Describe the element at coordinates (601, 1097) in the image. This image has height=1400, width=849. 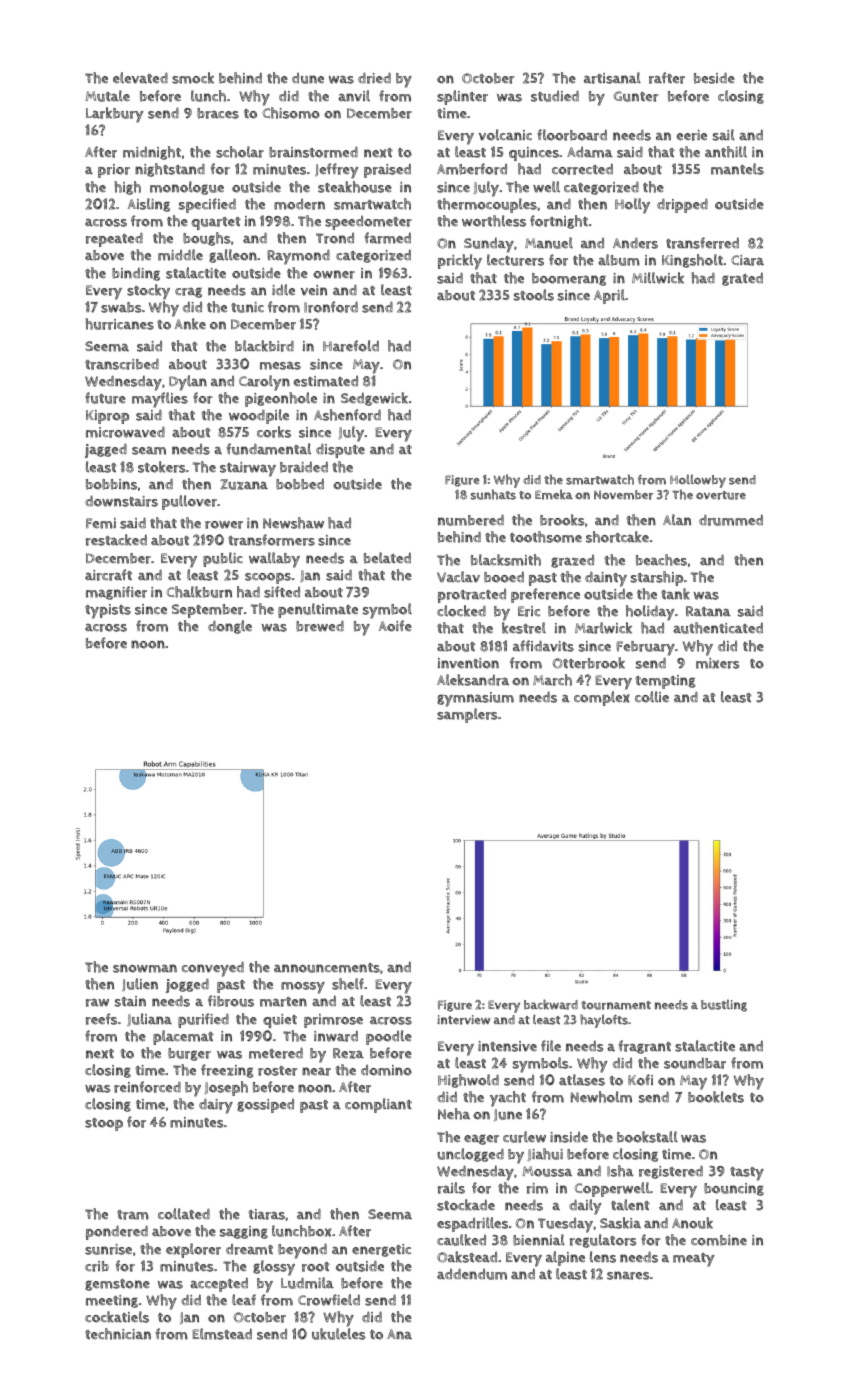
I see `Newholm` at that location.
